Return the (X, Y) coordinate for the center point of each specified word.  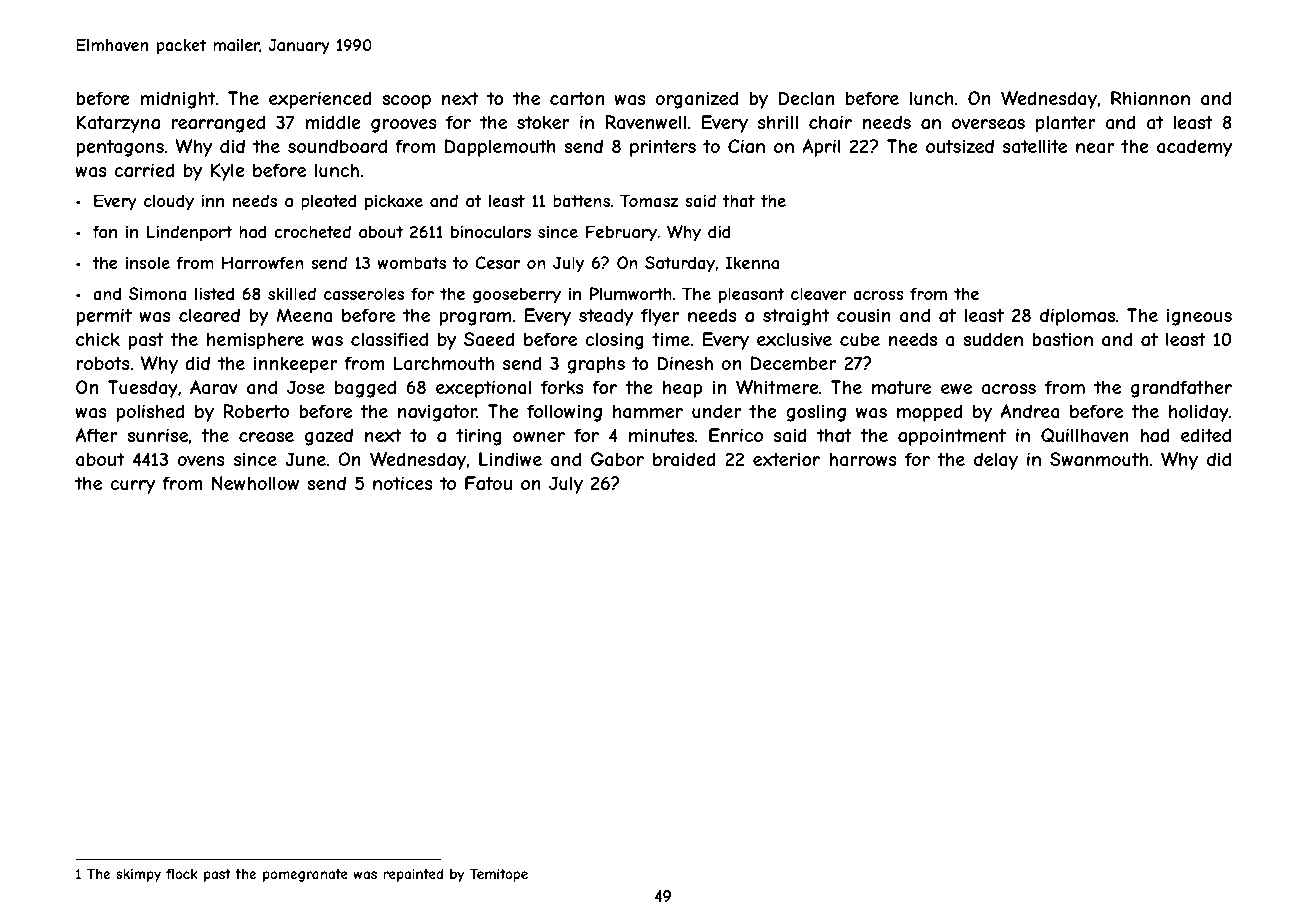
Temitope (499, 875)
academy (1194, 148)
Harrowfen (263, 262)
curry (132, 487)
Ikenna (752, 262)
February (621, 233)
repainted (413, 875)
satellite (1035, 146)
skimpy (138, 875)
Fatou (488, 483)
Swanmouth (1099, 459)
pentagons (120, 148)
